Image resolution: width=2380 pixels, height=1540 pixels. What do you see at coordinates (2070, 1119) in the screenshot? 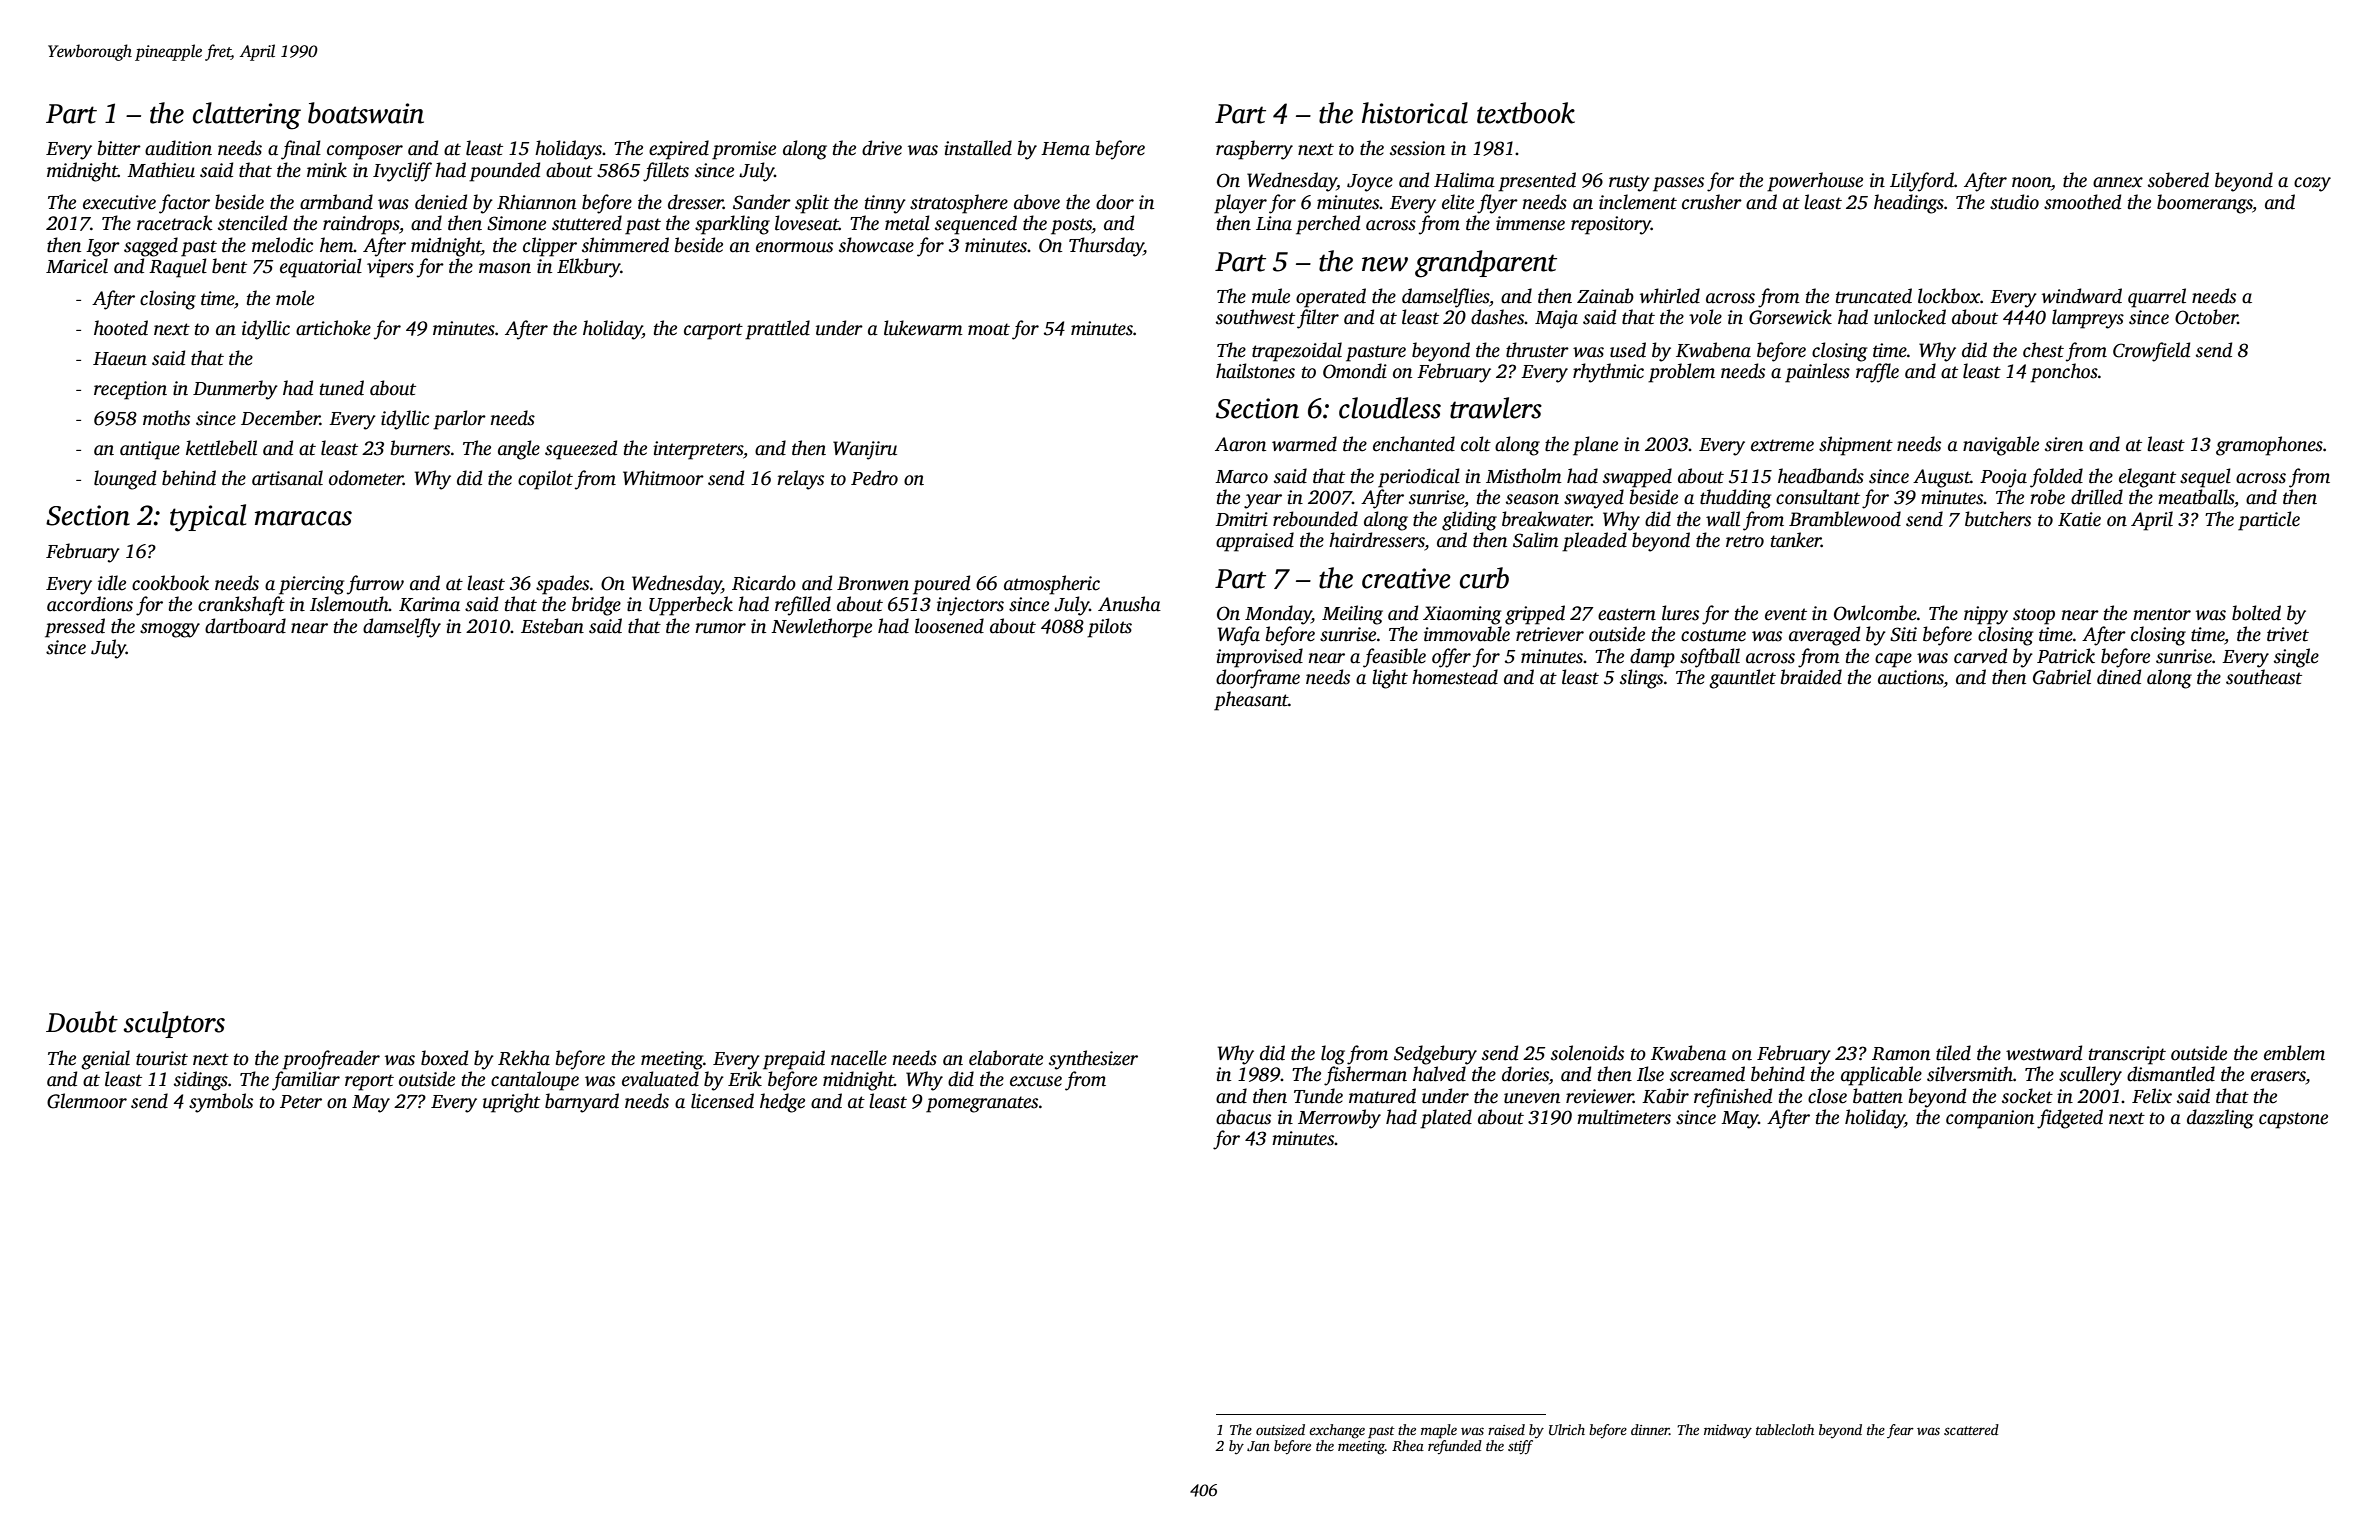
I see `fidgeted` at bounding box center [2070, 1119].
